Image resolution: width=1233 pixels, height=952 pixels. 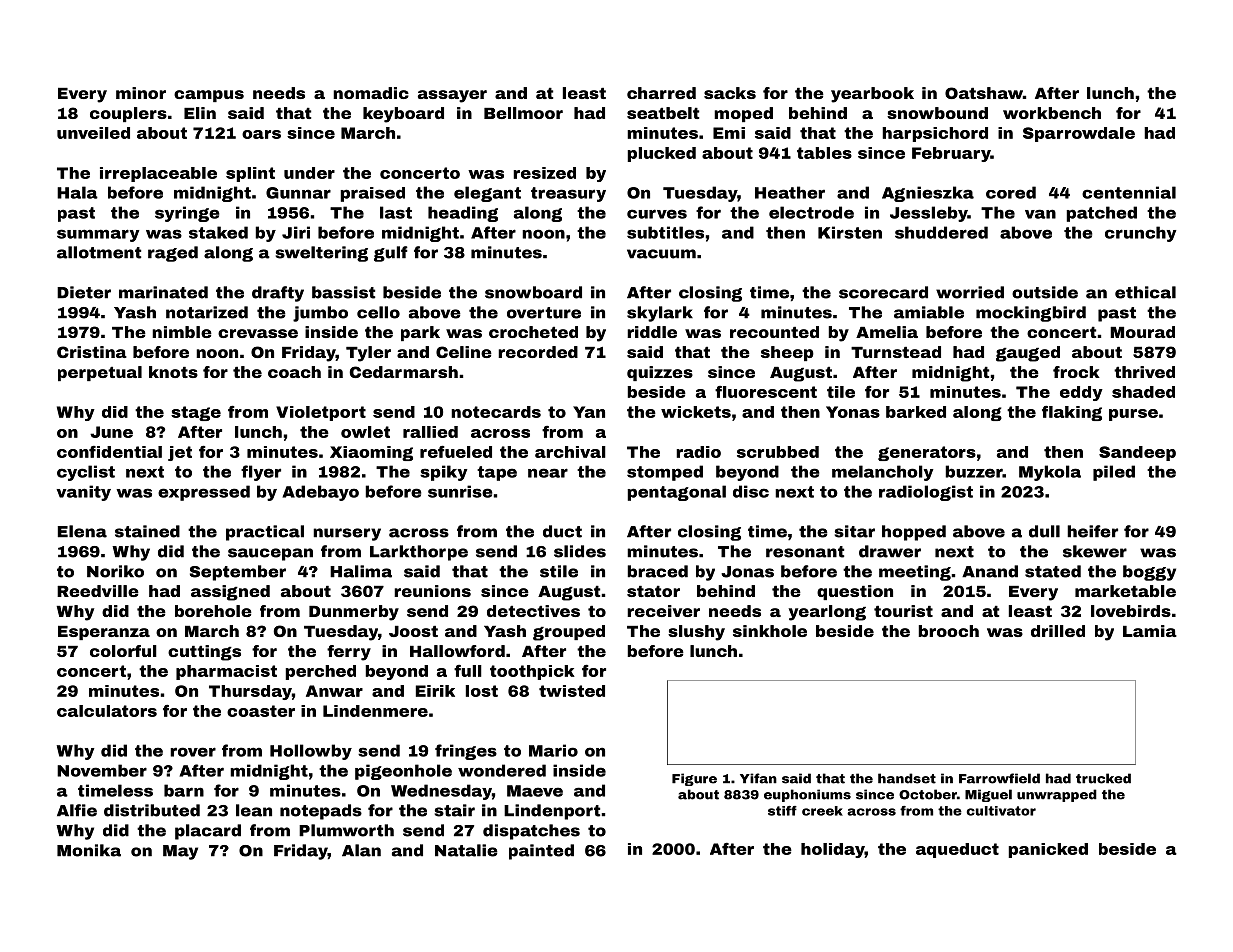 What do you see at coordinates (404, 372) in the page?
I see `Cedarmarsh` at bounding box center [404, 372].
